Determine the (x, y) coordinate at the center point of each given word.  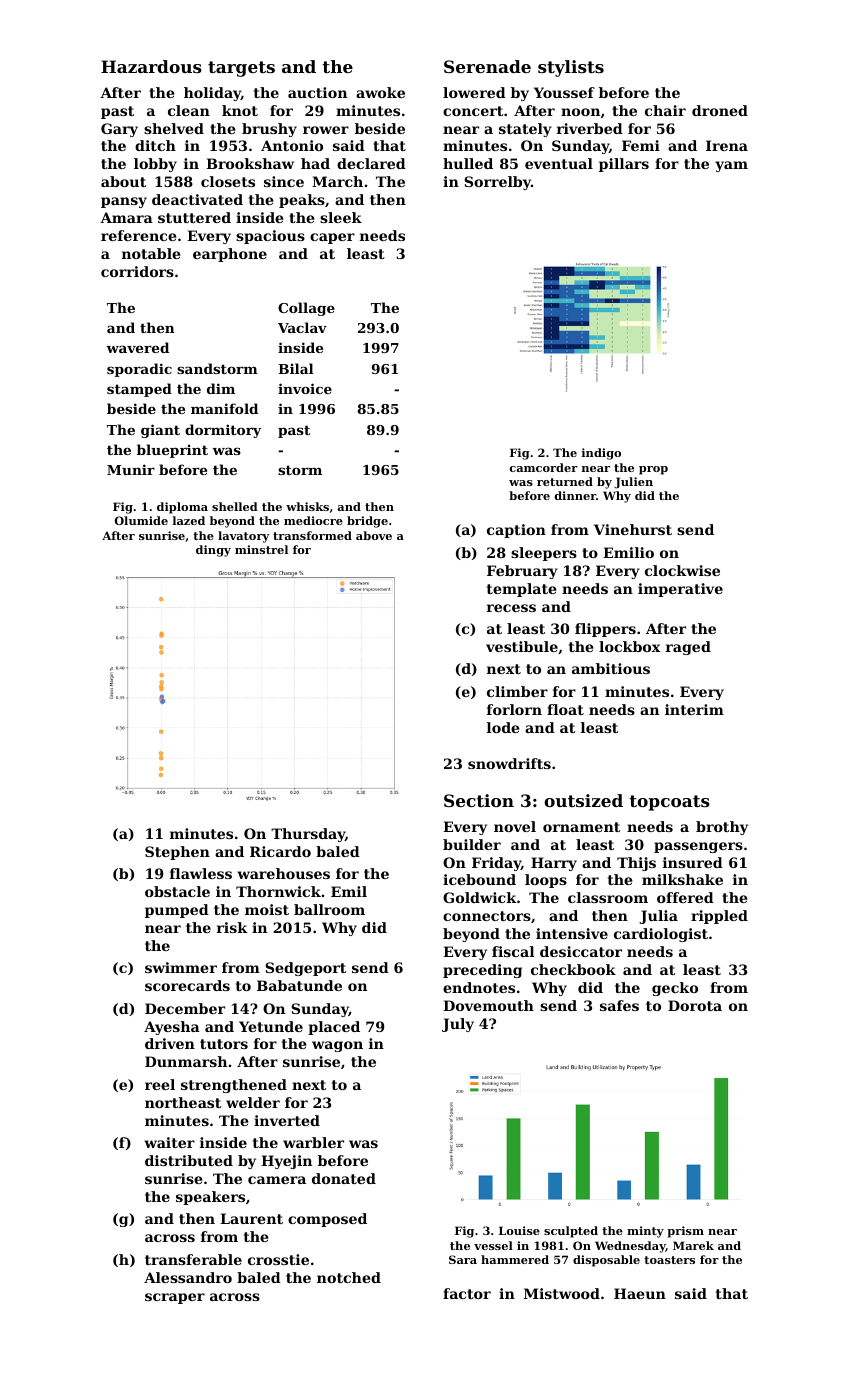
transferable (193, 1259)
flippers (605, 630)
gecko (675, 989)
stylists (571, 68)
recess (511, 608)
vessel (493, 1245)
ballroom (329, 909)
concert (473, 111)
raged (688, 648)
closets (228, 181)
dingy (213, 551)
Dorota (695, 1005)
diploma (182, 508)
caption (516, 531)
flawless (201, 873)
